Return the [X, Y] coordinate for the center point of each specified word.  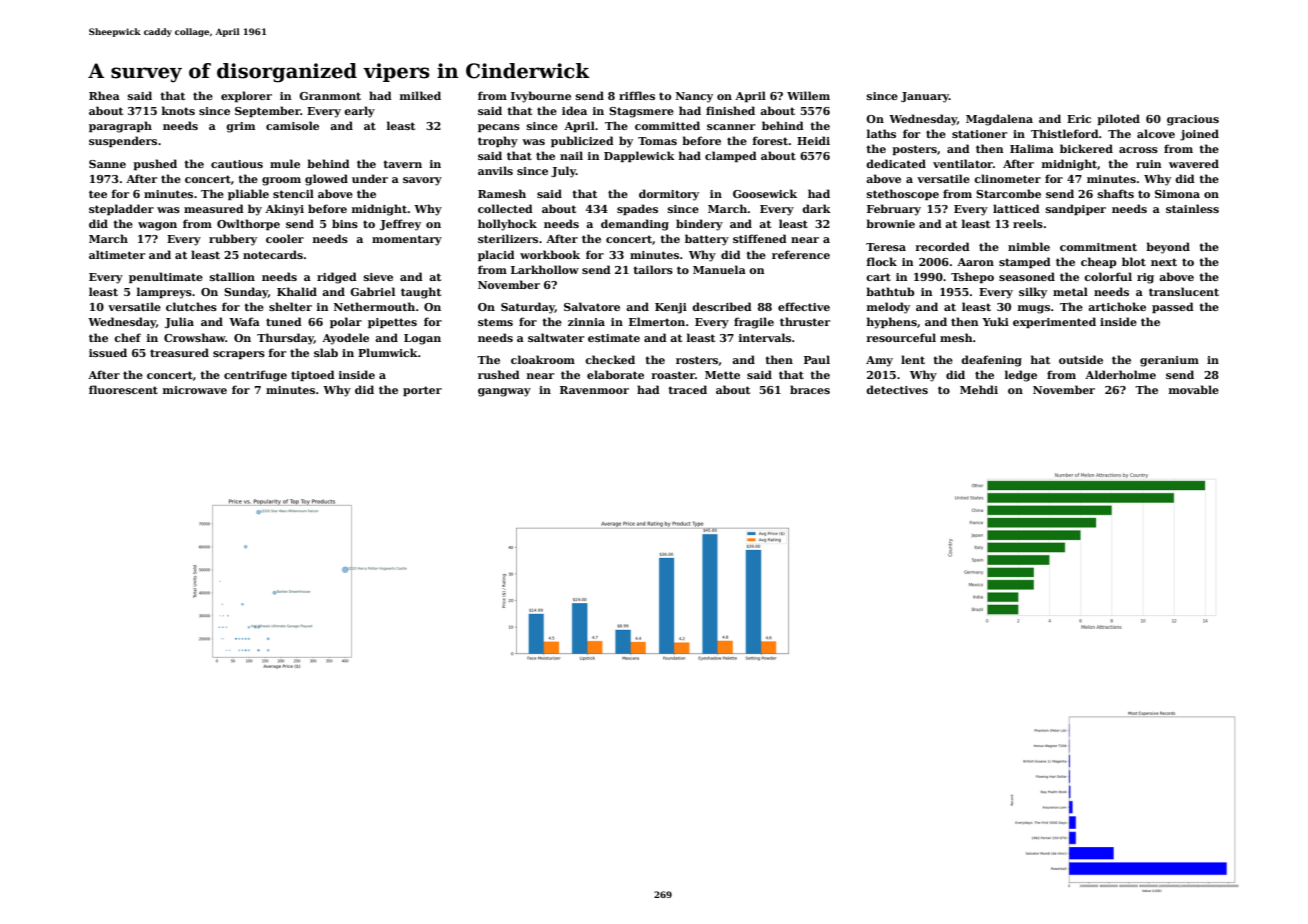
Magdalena [999, 120]
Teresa [886, 247]
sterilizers [508, 238]
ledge [1021, 376]
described [722, 306]
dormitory [669, 195]
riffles [637, 95]
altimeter [117, 254]
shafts [1116, 193]
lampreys [164, 293]
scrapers [239, 355]
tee [98, 194]
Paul [817, 359]
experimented [1054, 322]
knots [178, 110]
